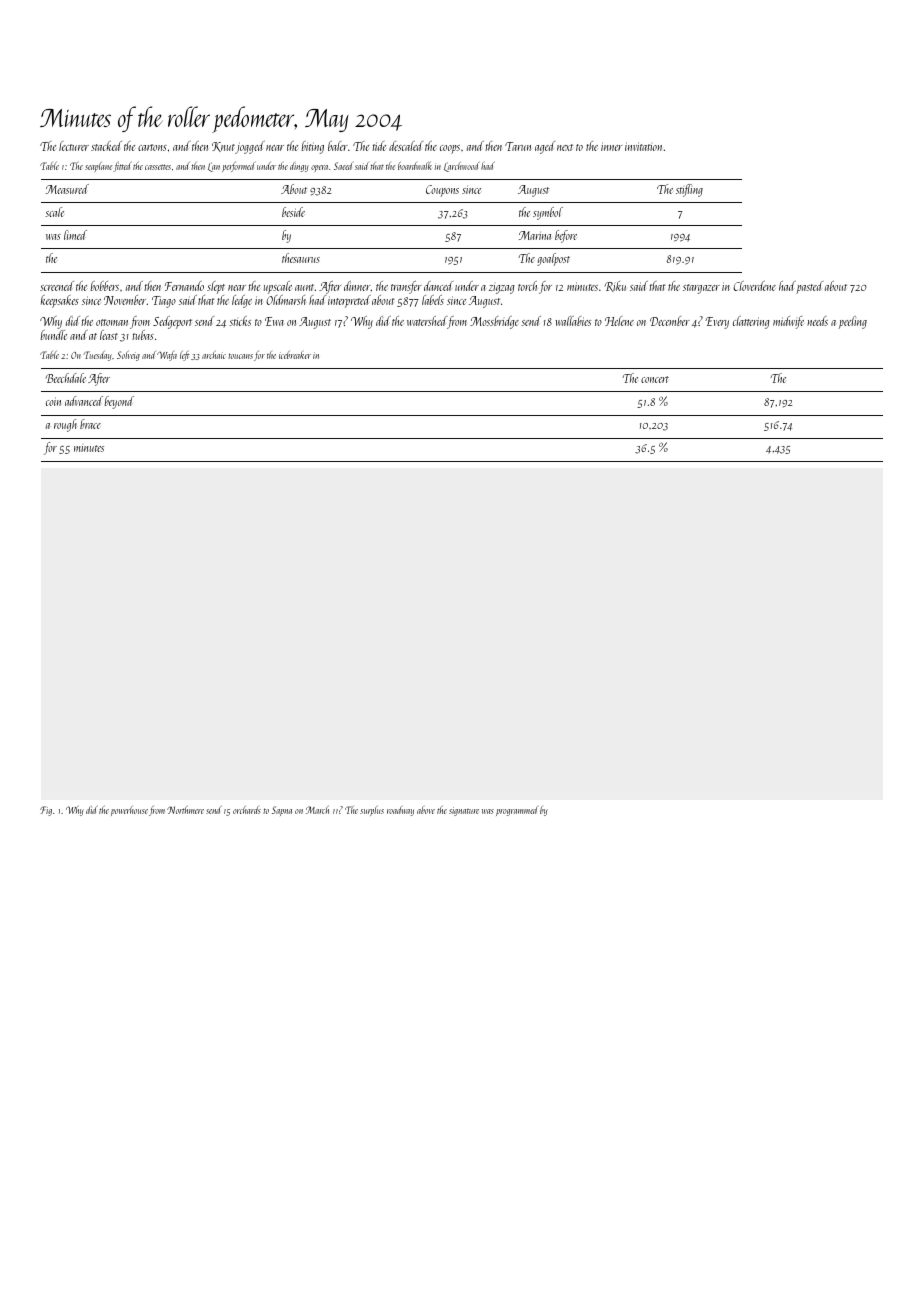  I want to click on symbol, so click(548, 213).
